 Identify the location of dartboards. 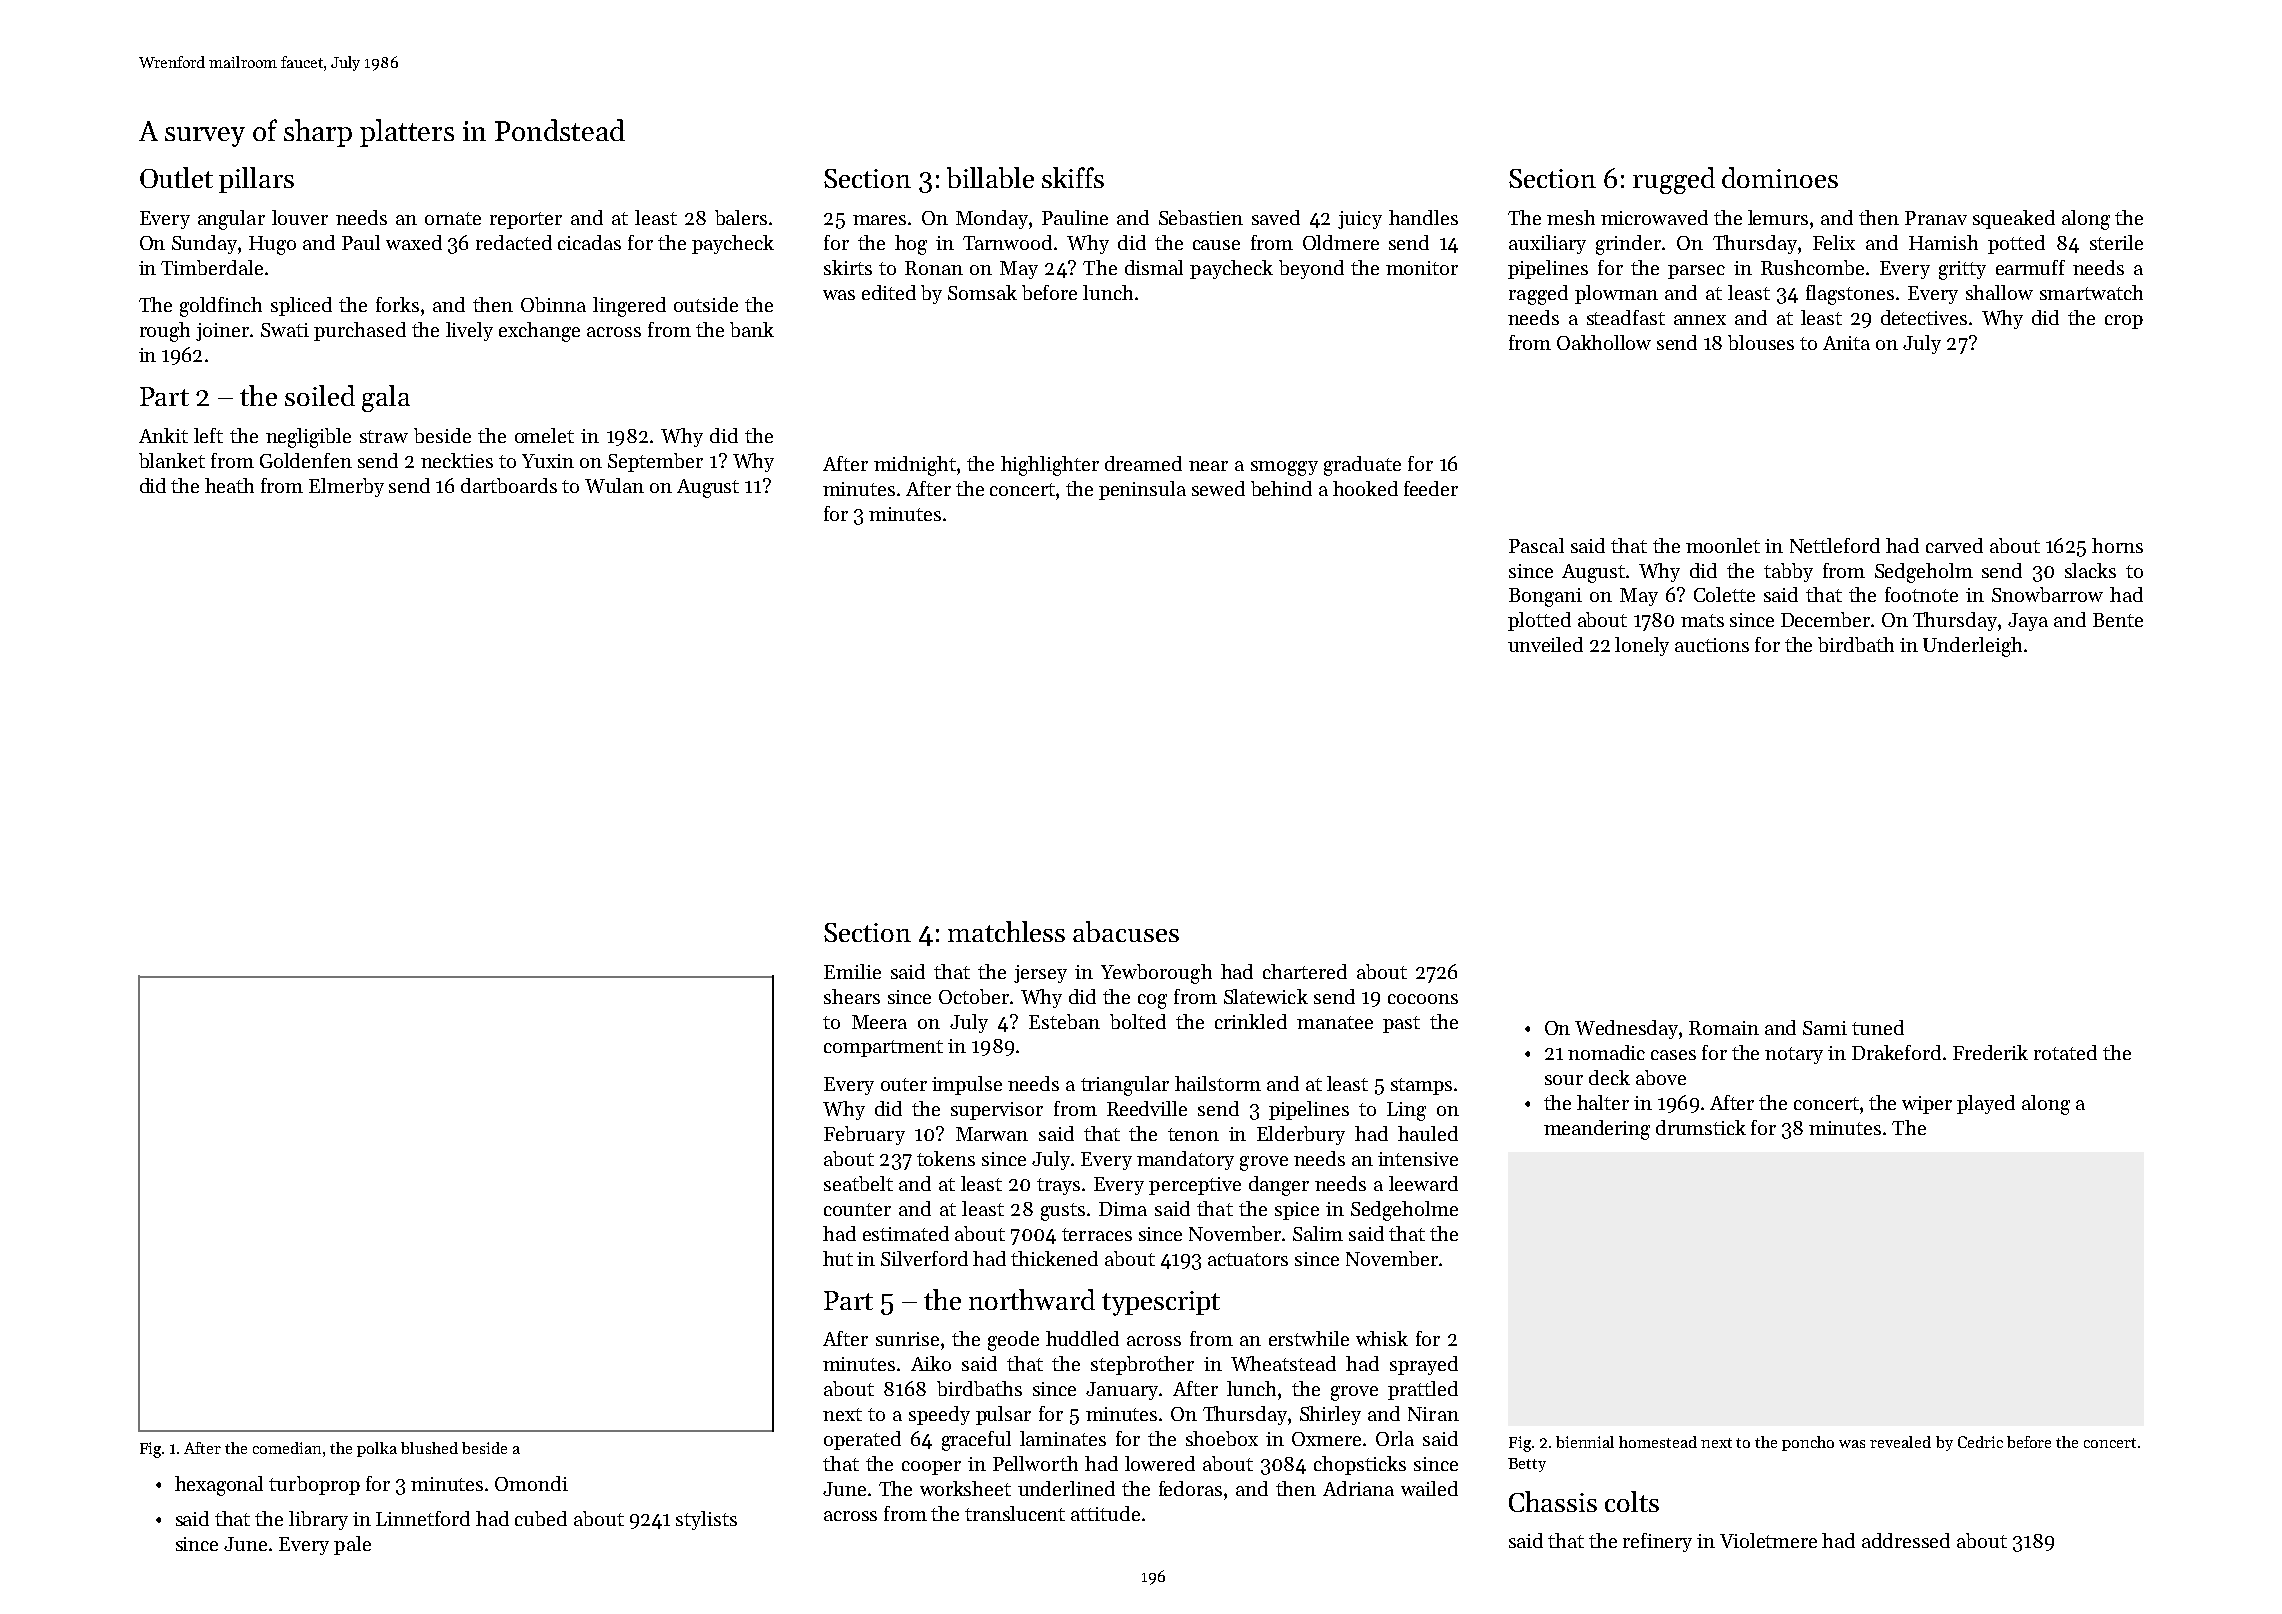
(509, 485).
